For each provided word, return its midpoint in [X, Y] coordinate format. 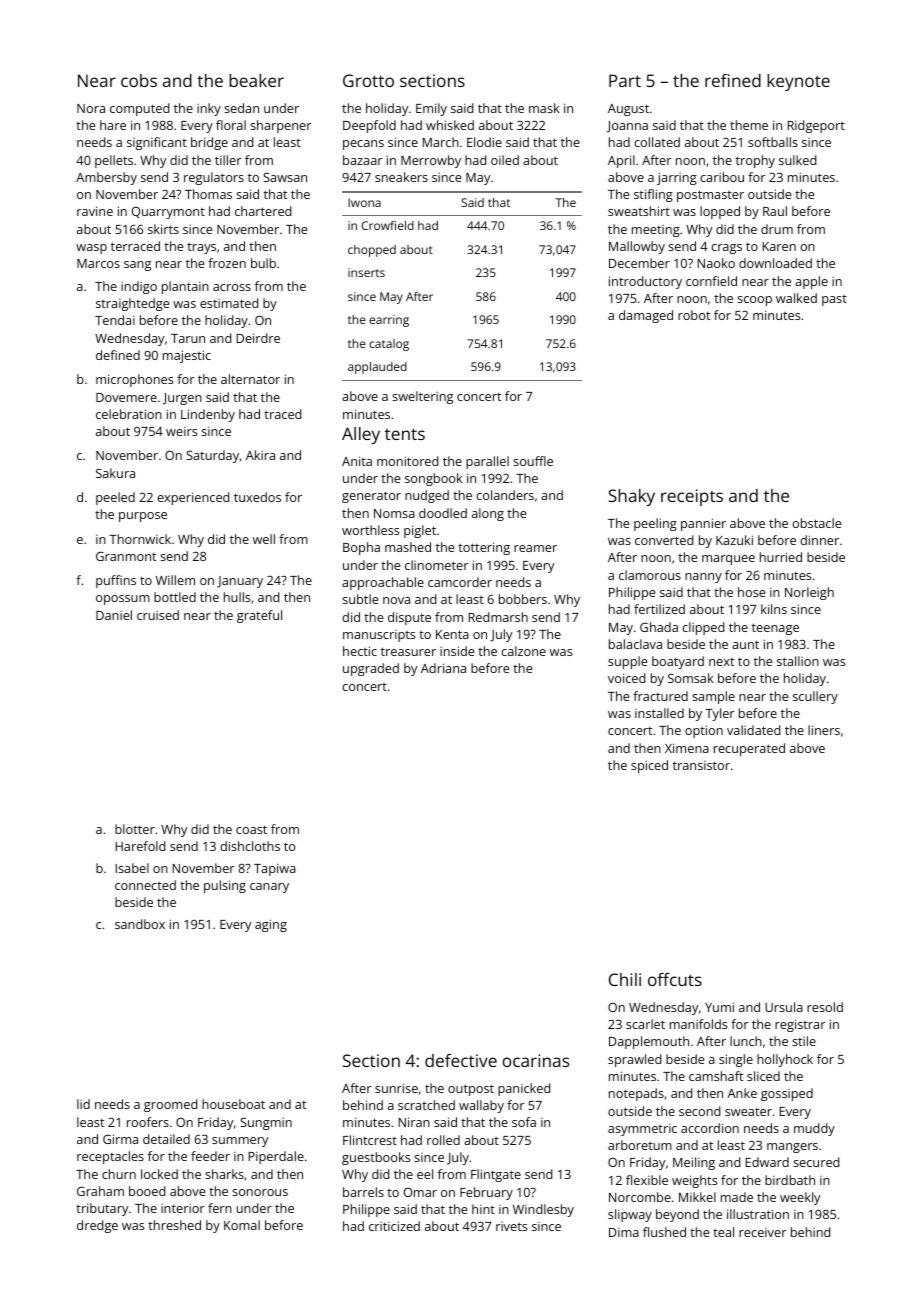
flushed [664, 1232]
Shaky [631, 497]
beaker [256, 80]
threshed [174, 1225]
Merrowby [431, 161]
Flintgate [496, 1175]
